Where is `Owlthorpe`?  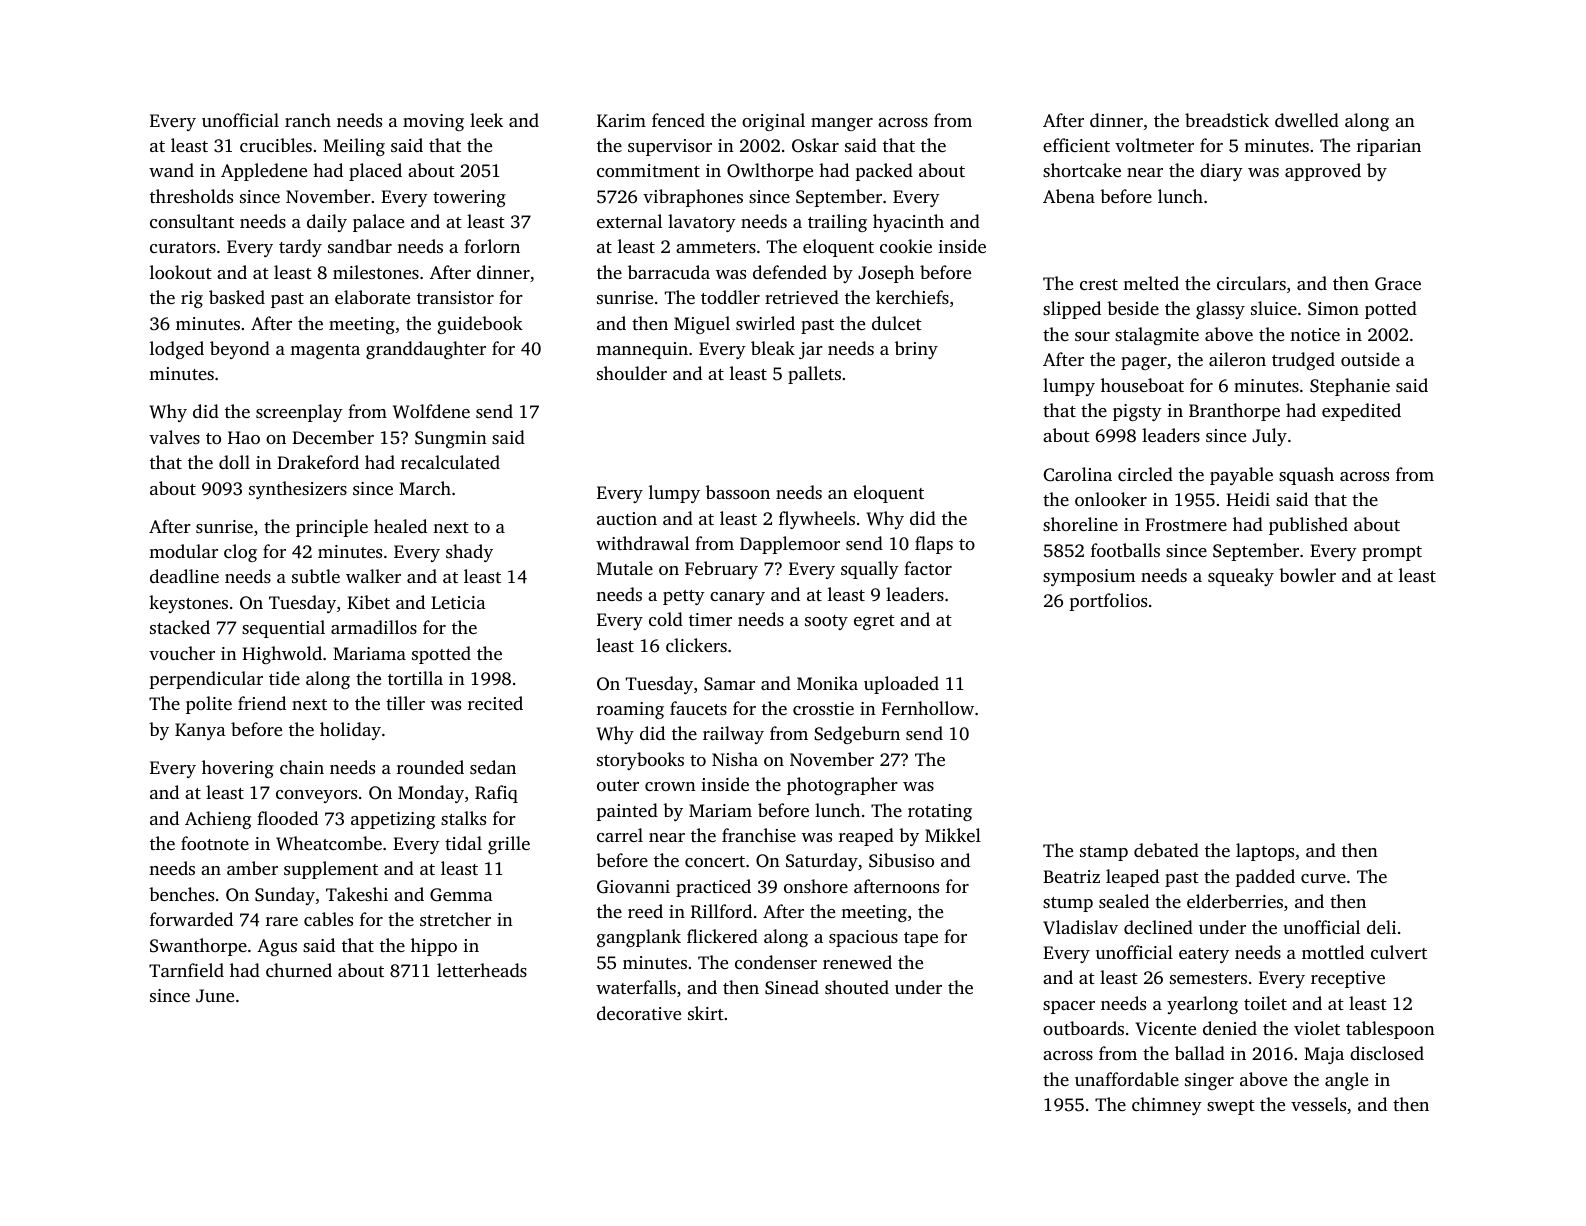 Owlthorpe is located at coordinates (770, 172).
